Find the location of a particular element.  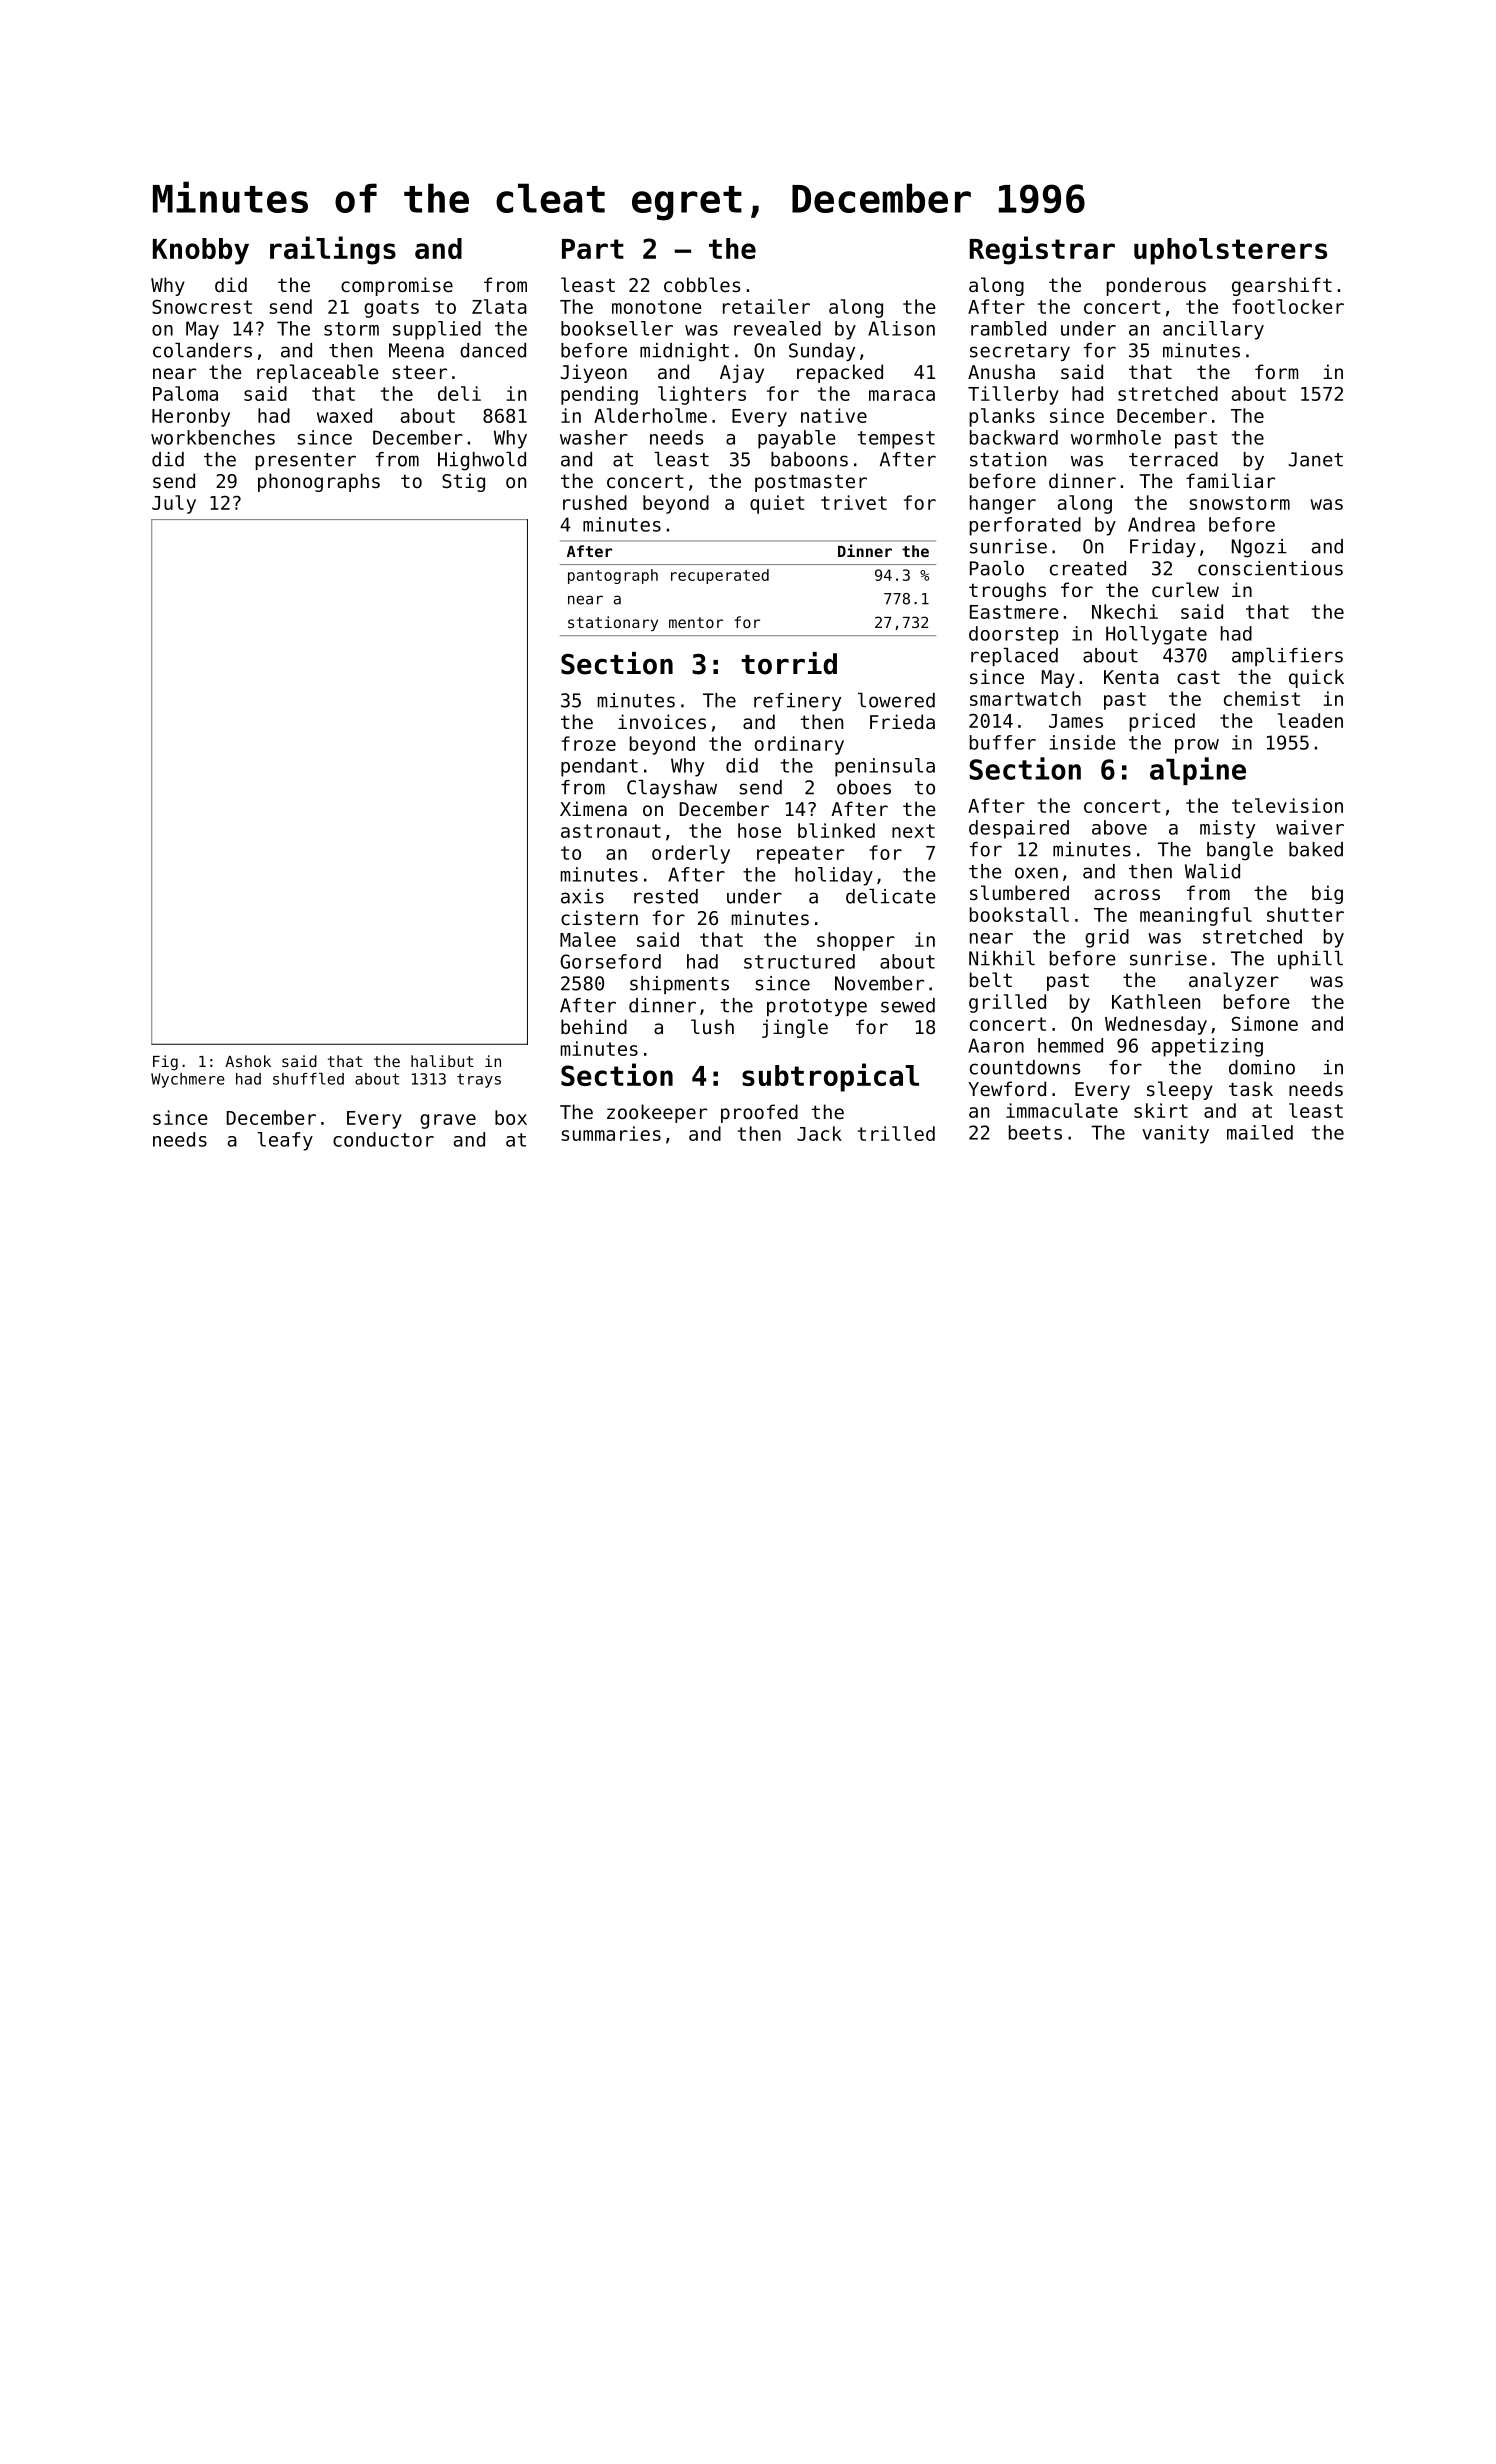

froze is located at coordinates (588, 743).
